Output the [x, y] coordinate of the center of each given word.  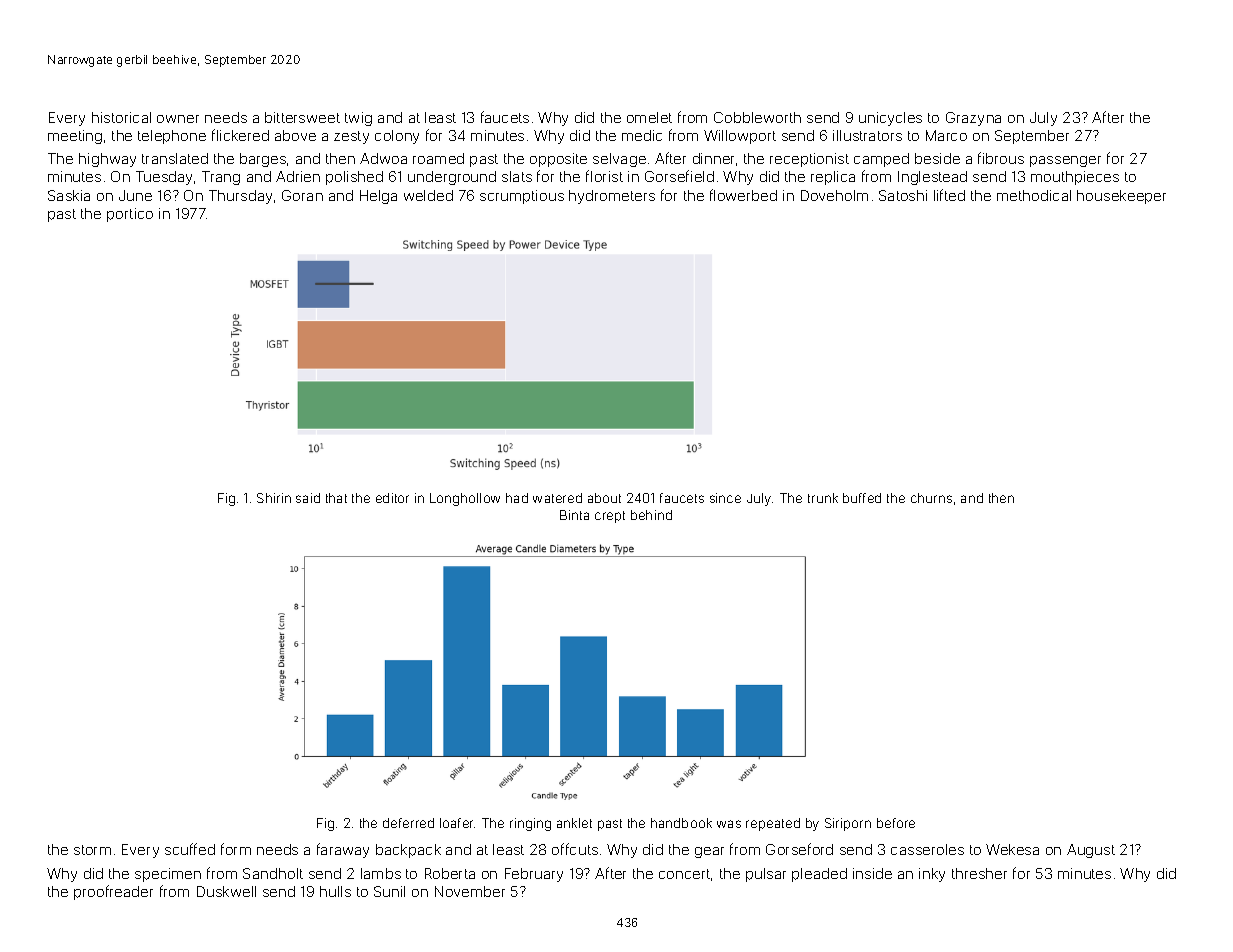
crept [610, 517]
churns [931, 498]
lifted [949, 195]
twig [358, 119]
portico [130, 215]
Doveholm [834, 195]
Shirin [274, 498]
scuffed [190, 849]
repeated [773, 824]
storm [92, 850]
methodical [1034, 195]
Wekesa [1012, 849]
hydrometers [612, 197]
